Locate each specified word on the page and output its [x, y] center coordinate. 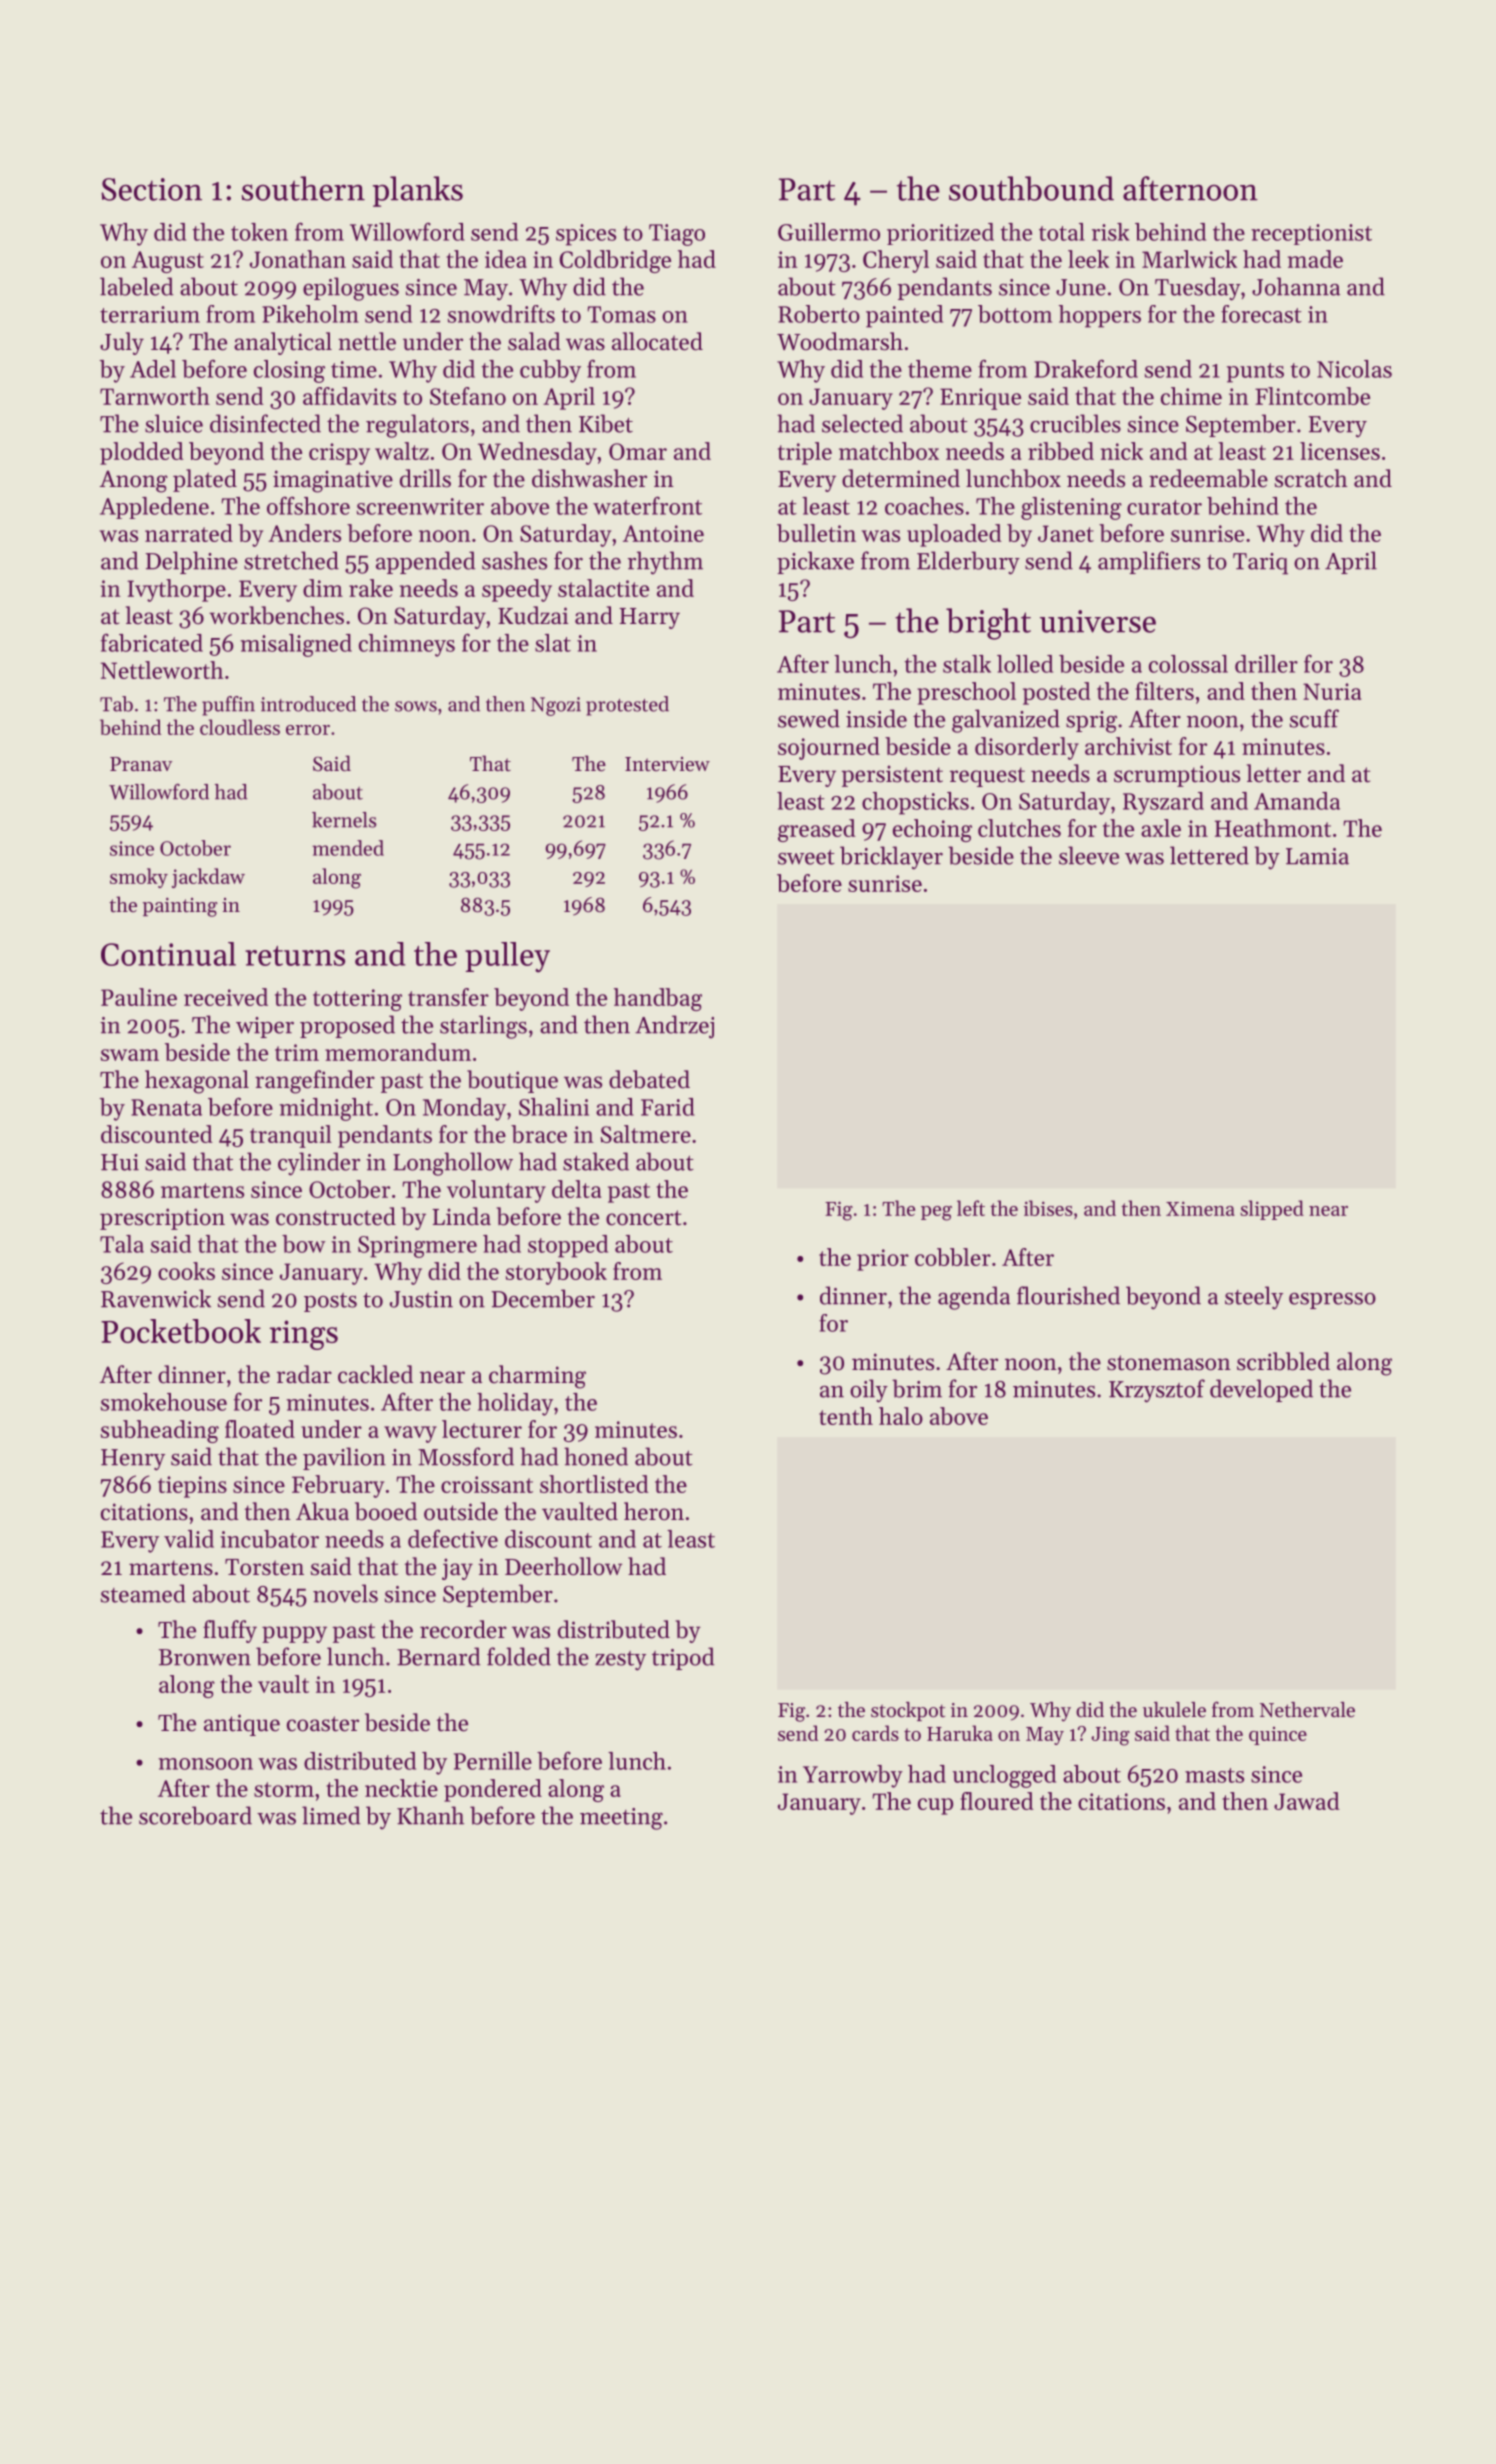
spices [586, 235]
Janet [1066, 533]
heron [654, 1511]
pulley [507, 957]
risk [1110, 232]
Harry [649, 618]
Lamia [1317, 856]
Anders [304, 533]
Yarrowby [853, 1776]
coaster [323, 1724]
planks [418, 191]
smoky [139, 878]
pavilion [344, 1458]
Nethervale [1307, 1710]
